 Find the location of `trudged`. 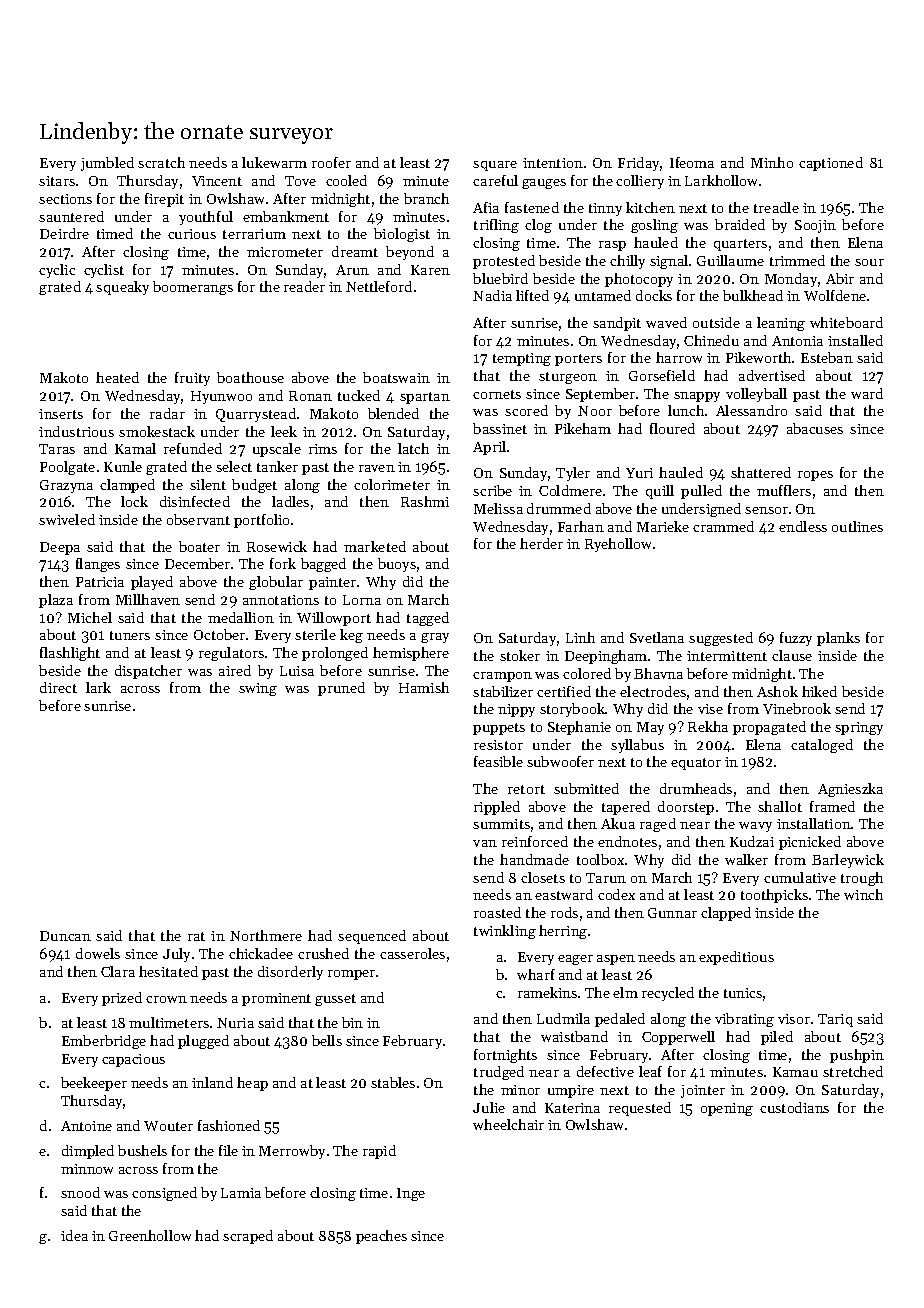

trudged is located at coordinates (499, 1073).
